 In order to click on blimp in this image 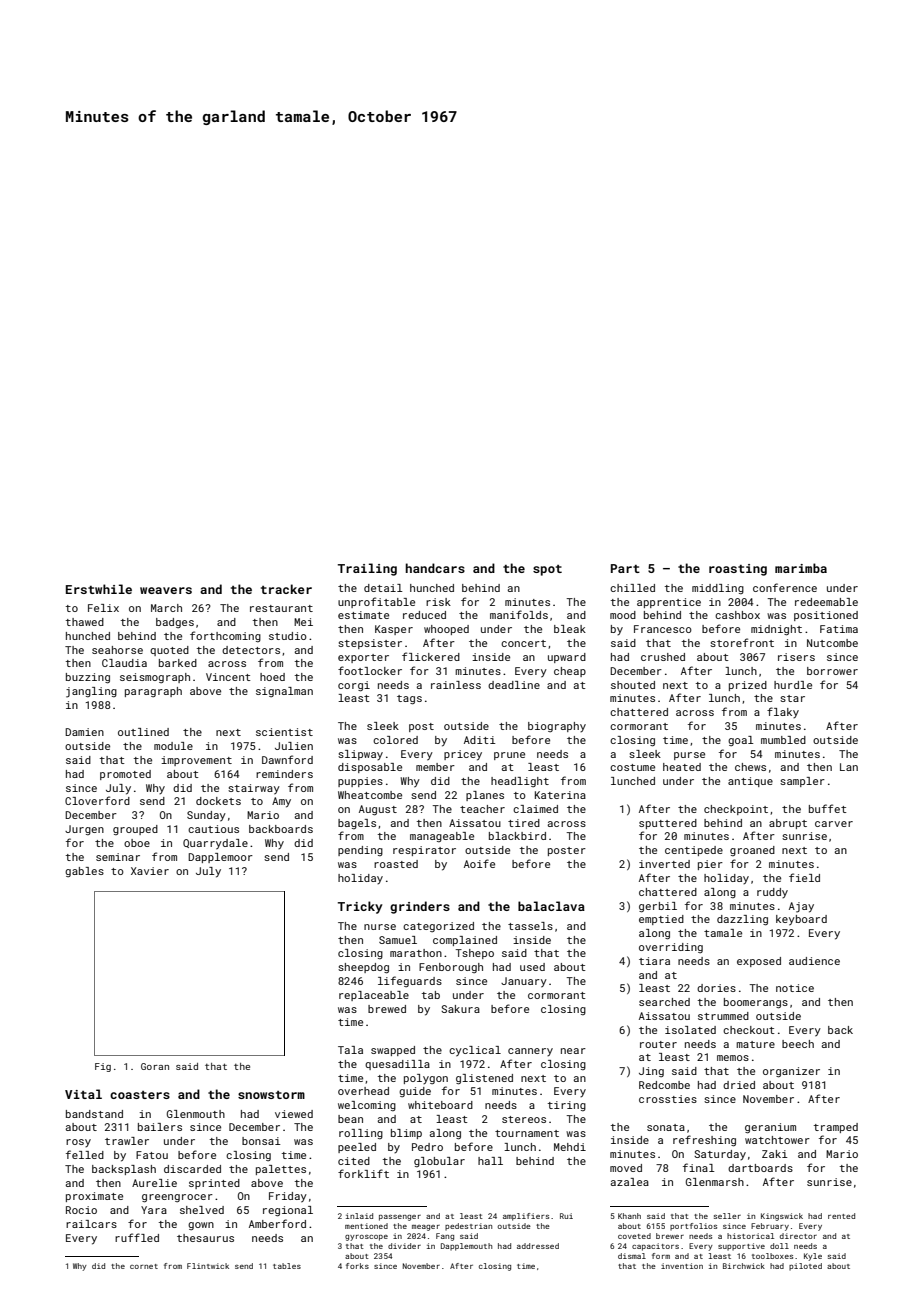, I will do `click(406, 1134)`.
